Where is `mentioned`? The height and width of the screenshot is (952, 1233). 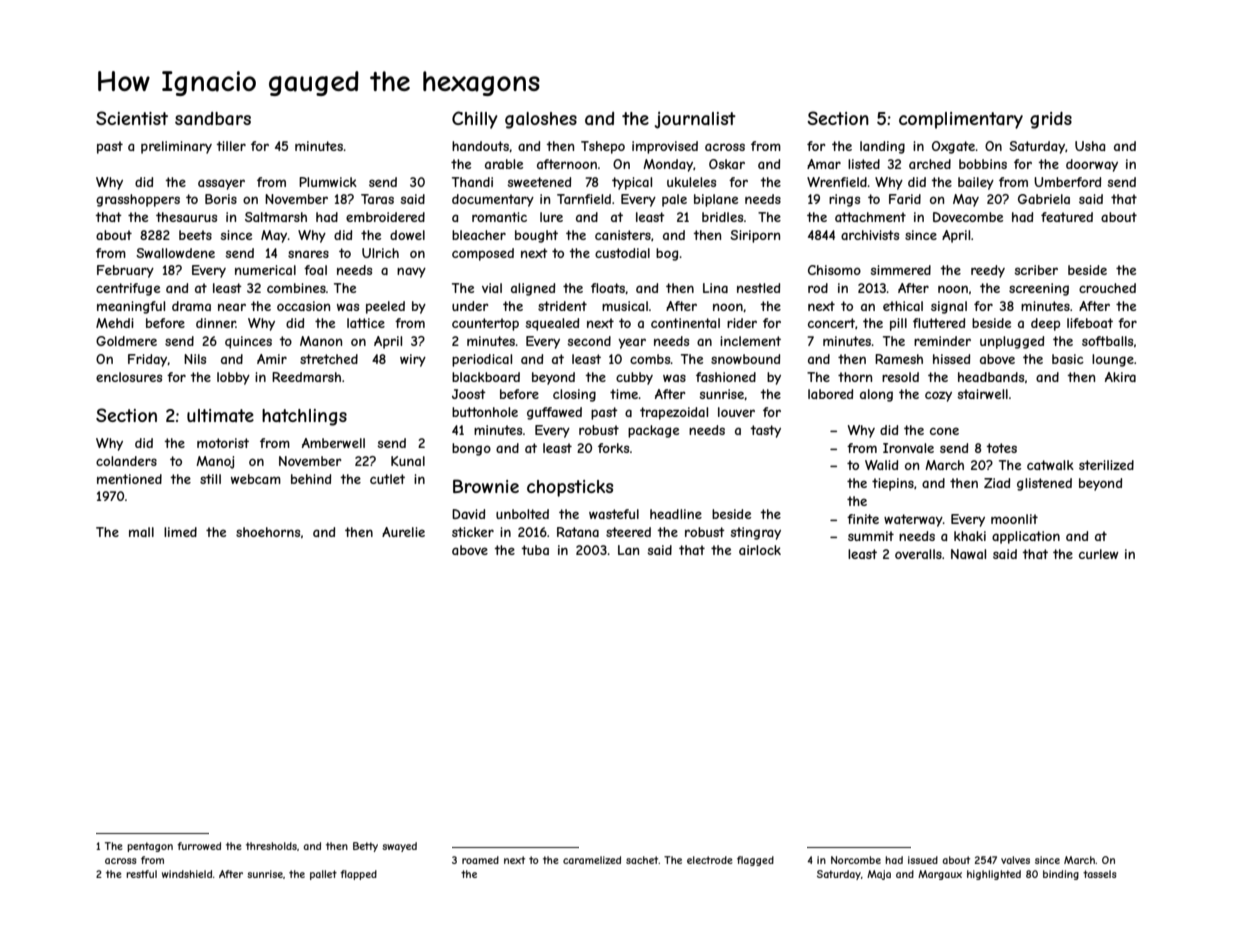 mentioned is located at coordinates (129, 479).
